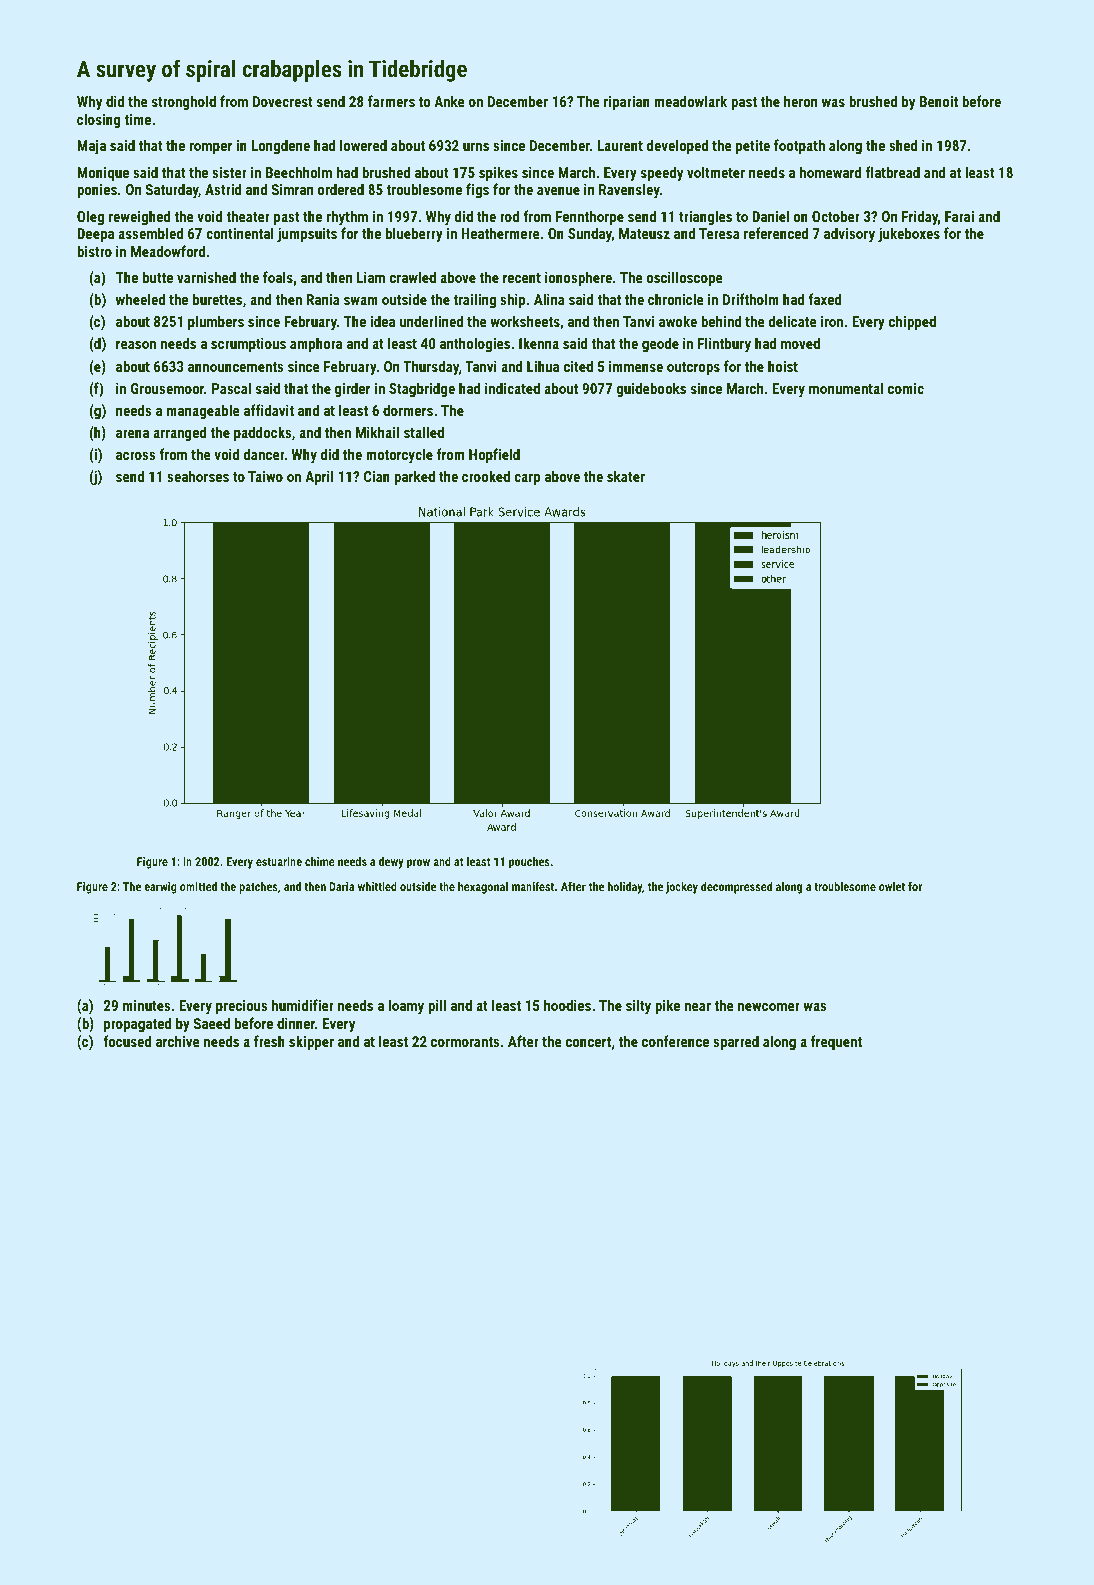  I want to click on amphora, so click(316, 344).
